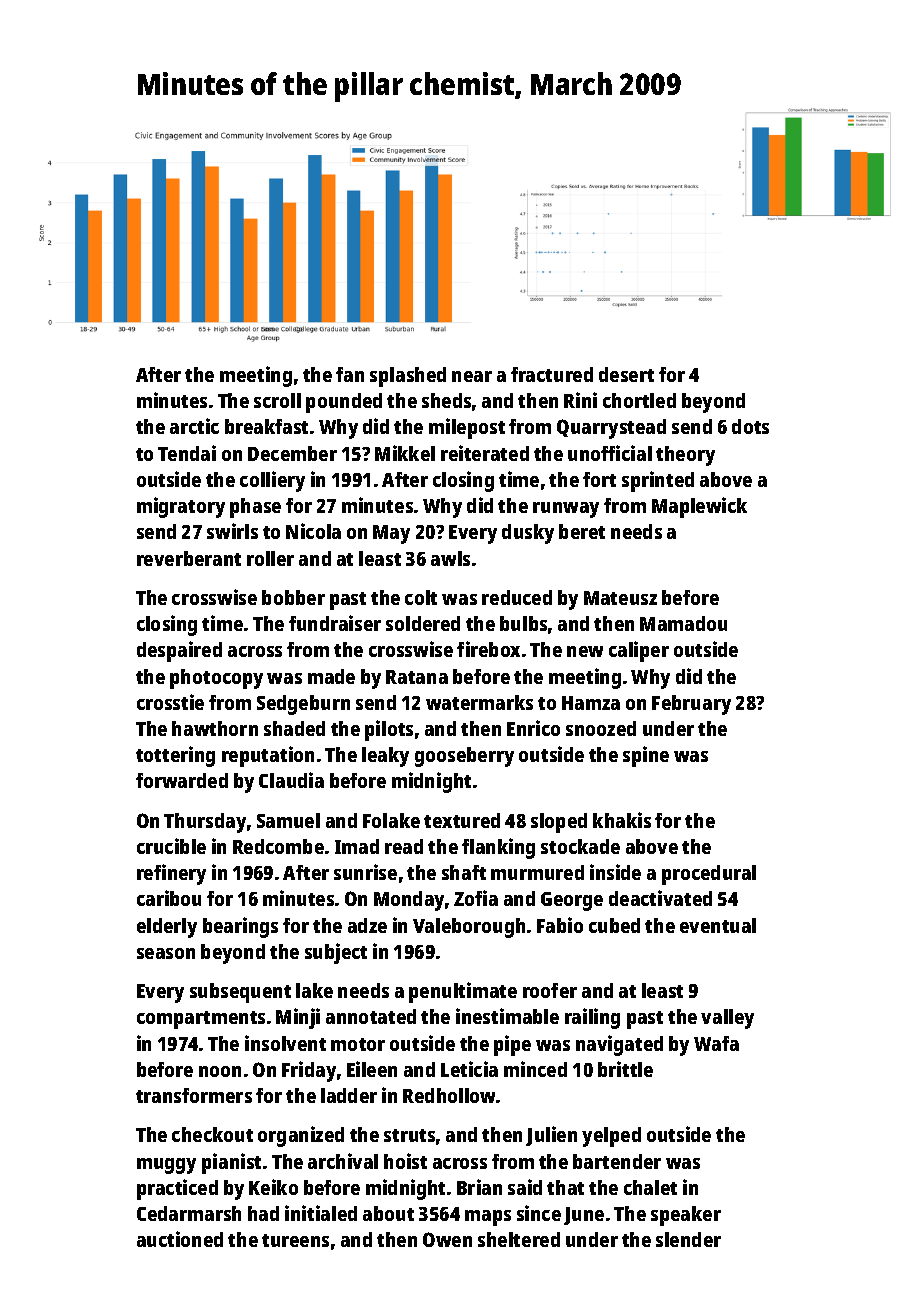  Describe the element at coordinates (182, 780) in the image. I see `forwarded` at that location.
